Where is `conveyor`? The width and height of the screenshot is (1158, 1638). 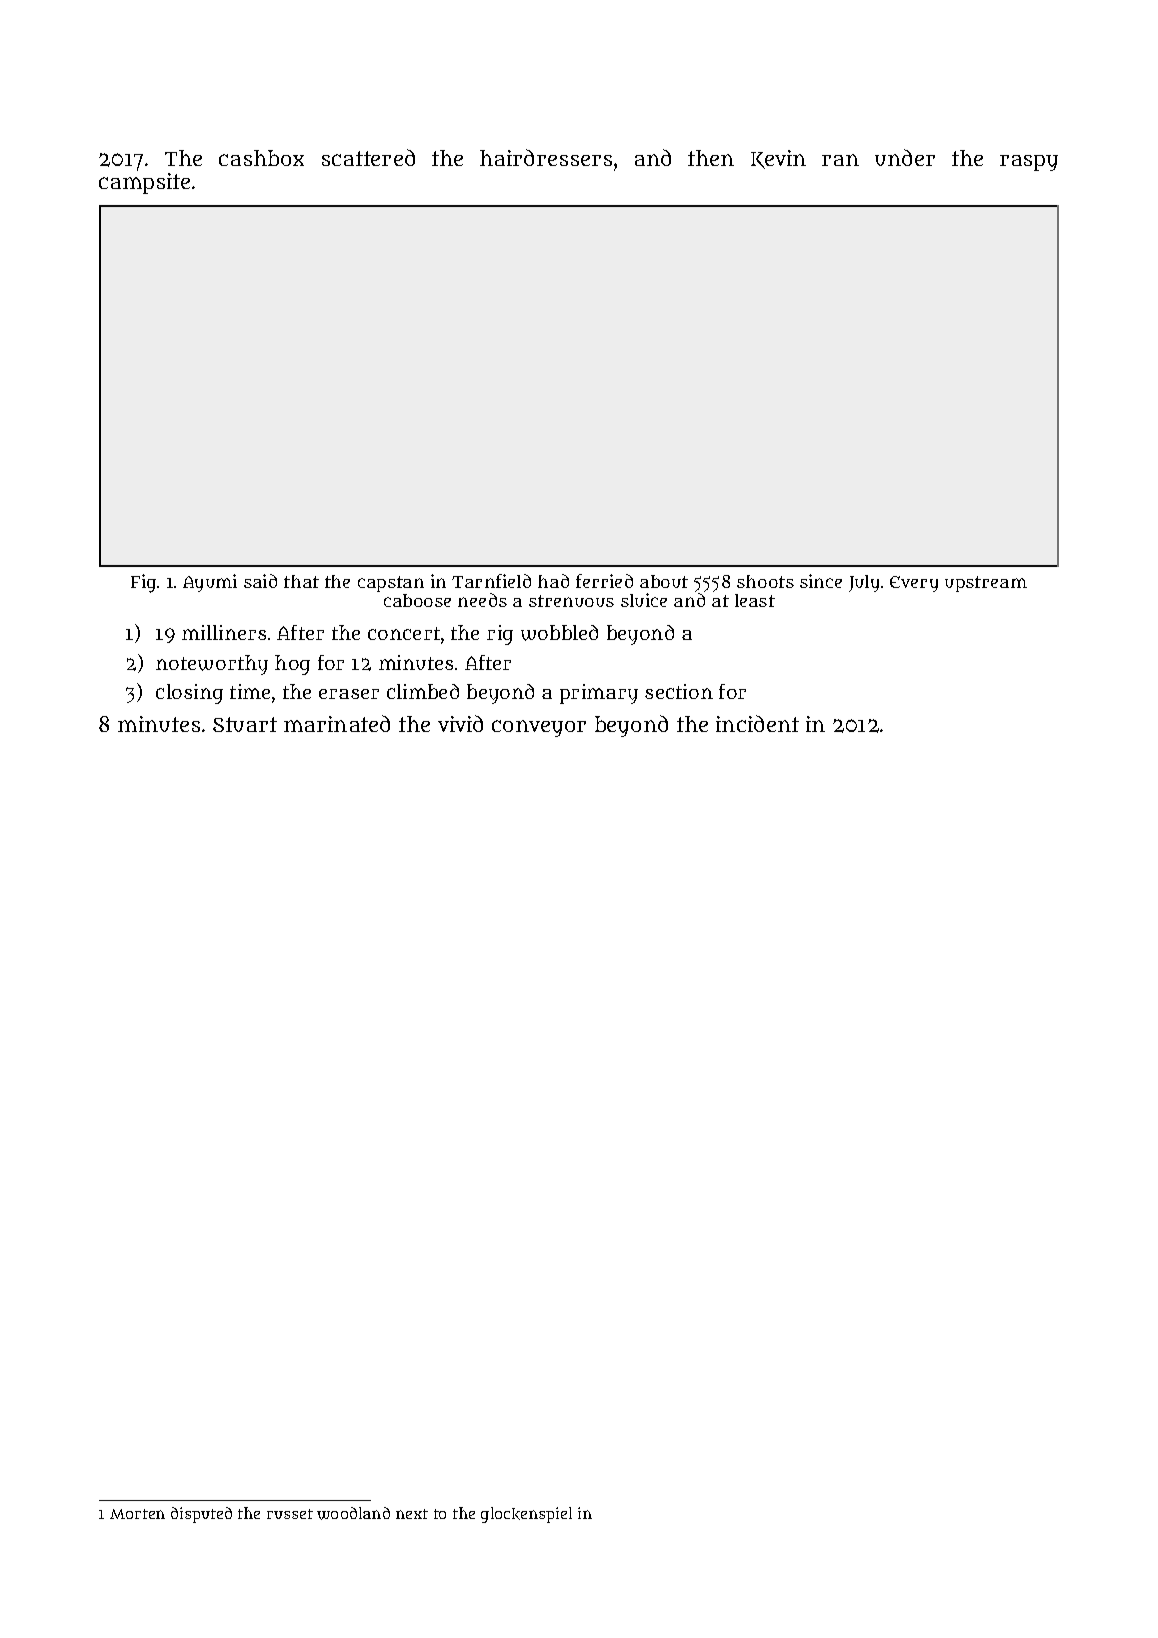 conveyor is located at coordinates (539, 728).
